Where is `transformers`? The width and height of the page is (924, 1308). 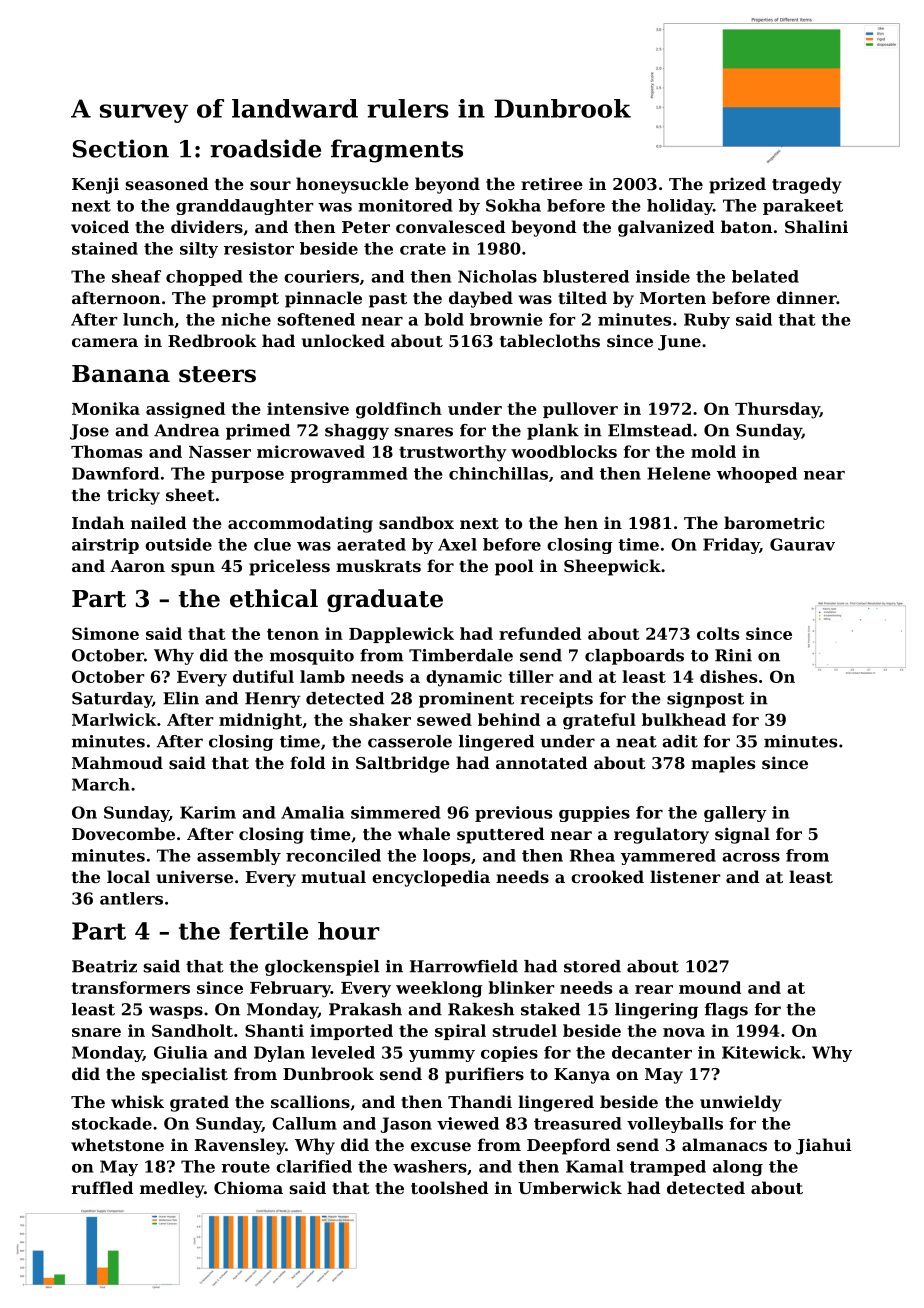
transformers is located at coordinates (130, 987).
